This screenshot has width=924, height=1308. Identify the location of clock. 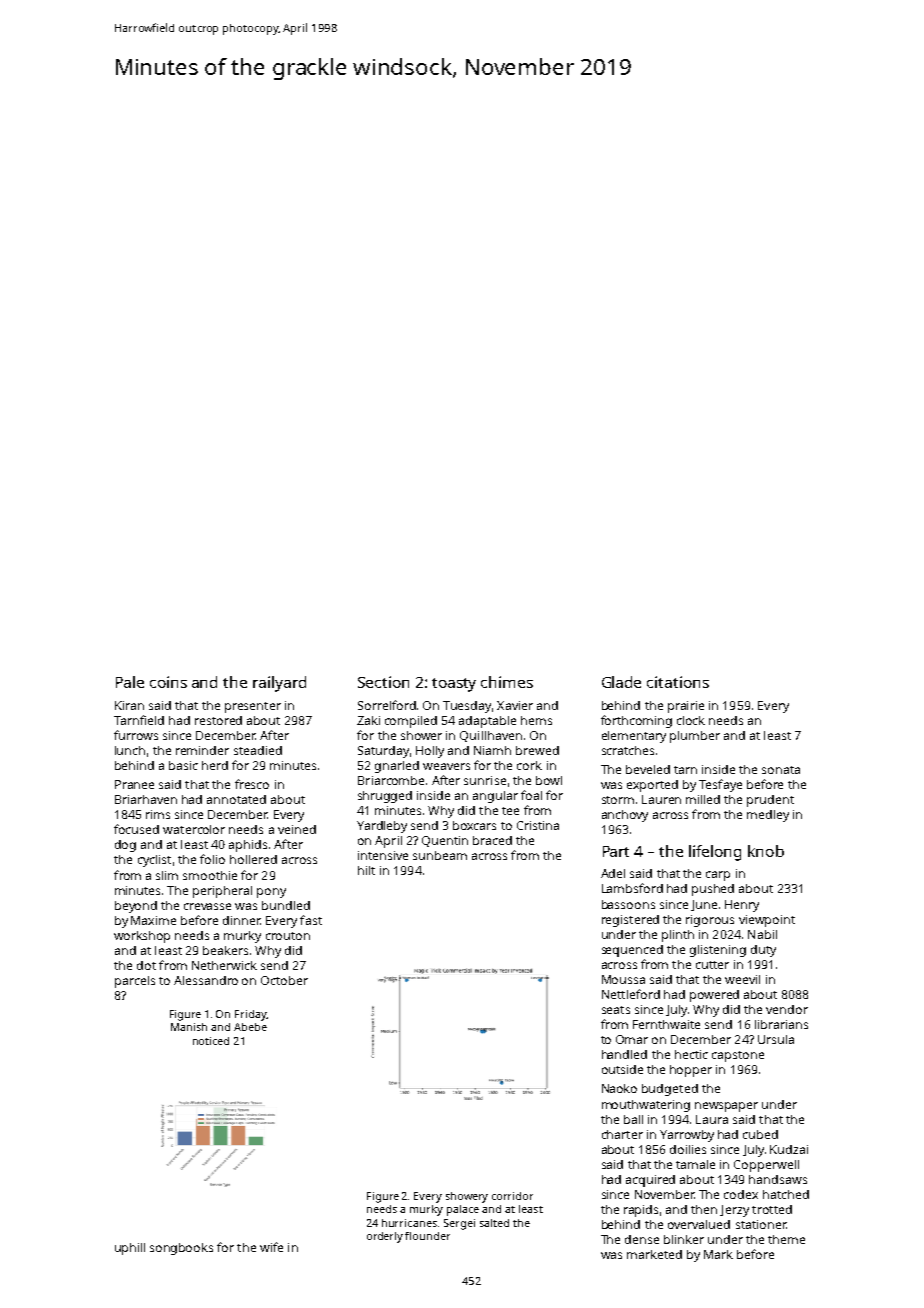
(691, 720).
